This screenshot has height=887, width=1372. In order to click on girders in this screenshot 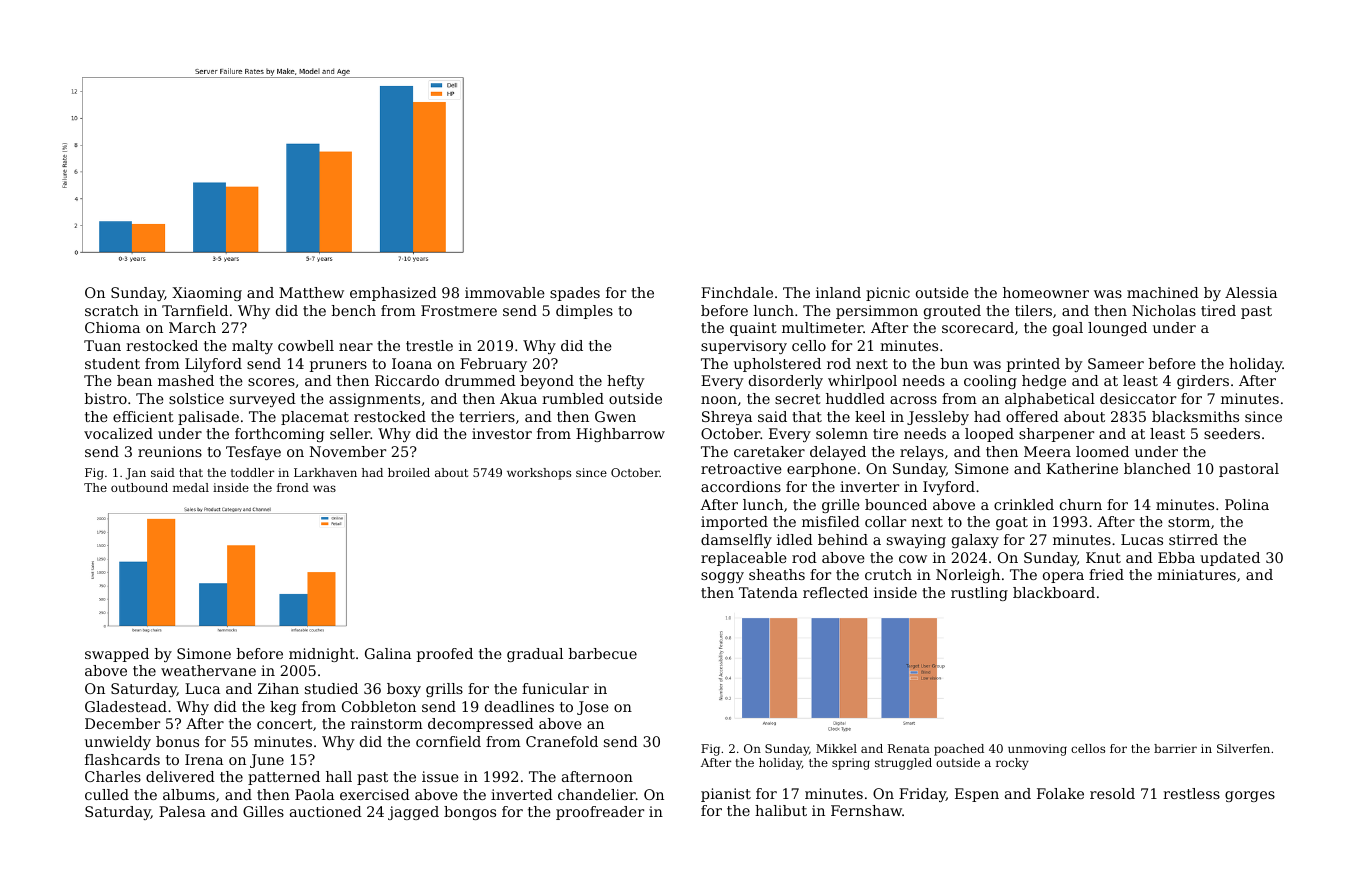, I will do `click(1203, 382)`.
